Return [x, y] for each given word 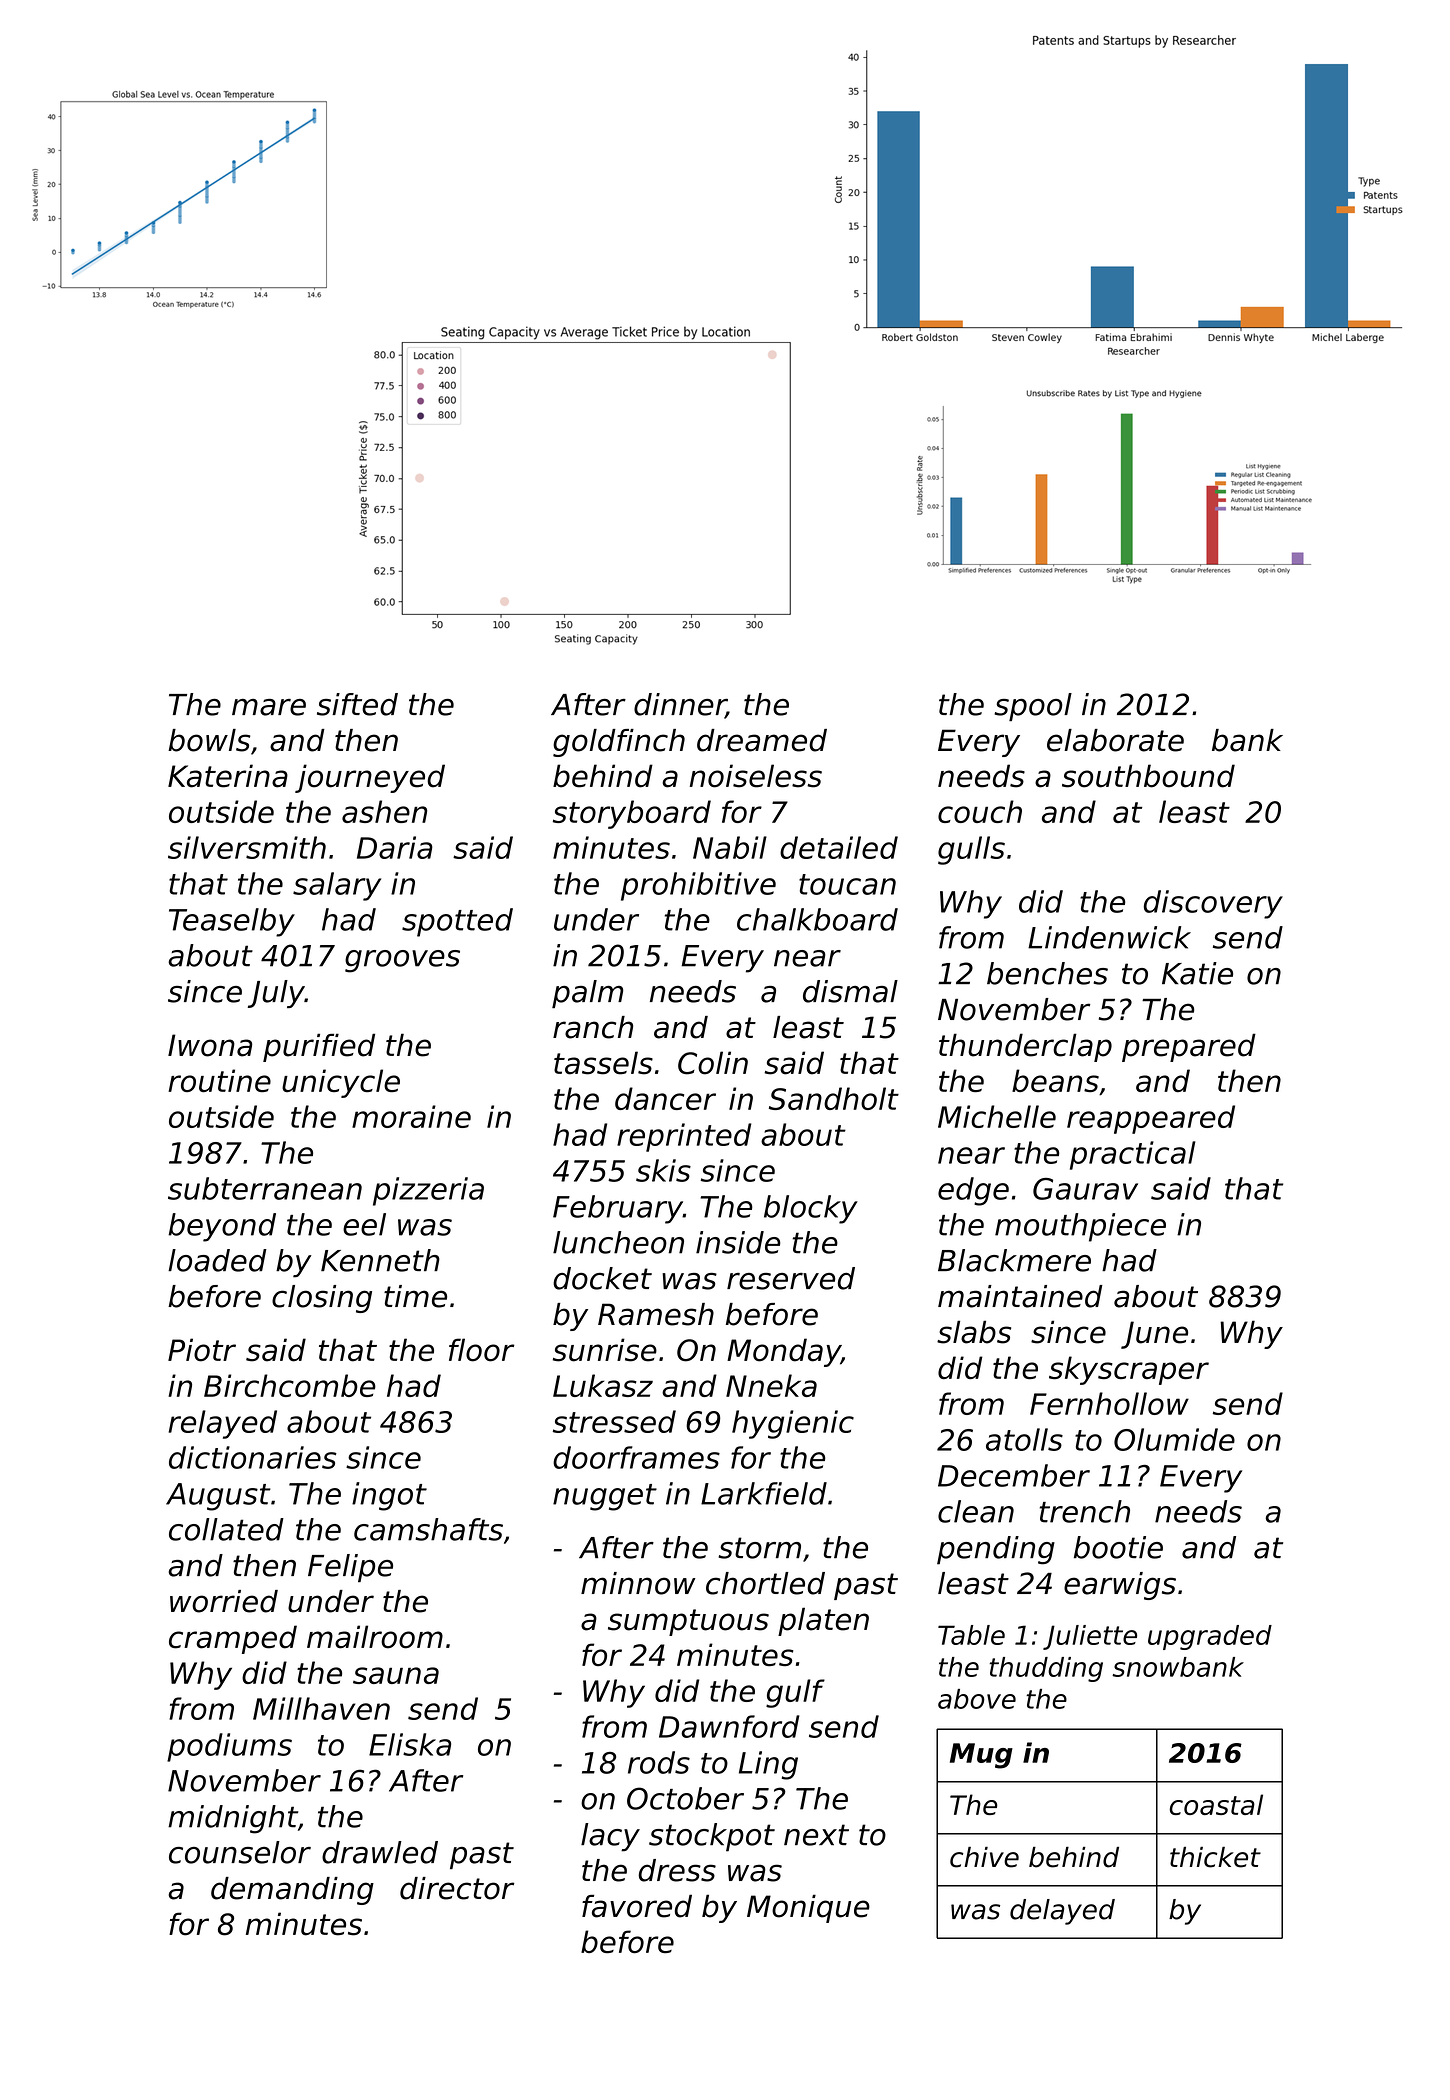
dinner [680, 705]
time [415, 1296]
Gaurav [1085, 1189]
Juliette [1090, 1637]
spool [1033, 707]
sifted [357, 704]
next [816, 1835]
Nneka [771, 1385]
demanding [292, 1891]
